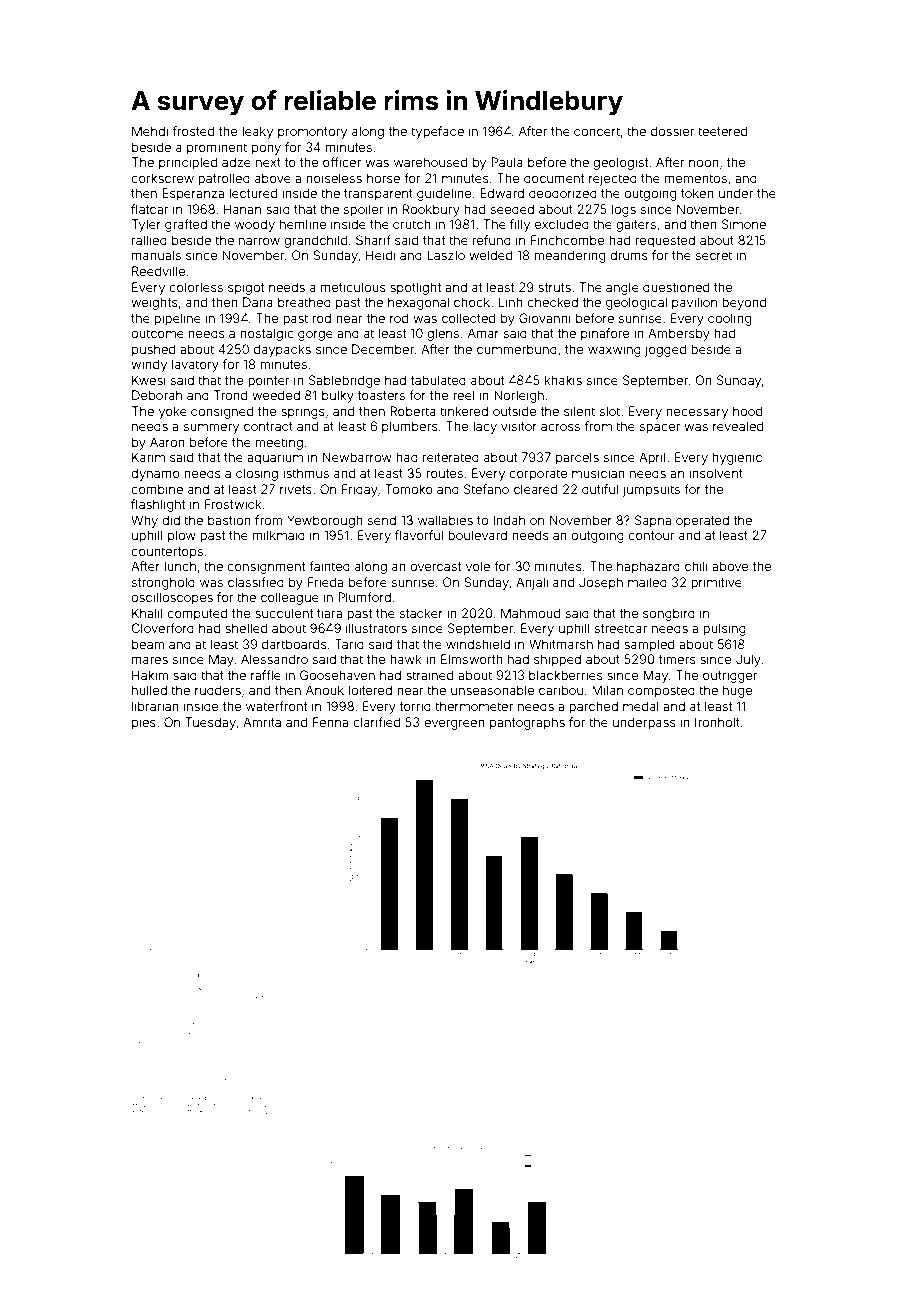  What do you see at coordinates (468, 318) in the screenshot?
I see `collected` at bounding box center [468, 318].
